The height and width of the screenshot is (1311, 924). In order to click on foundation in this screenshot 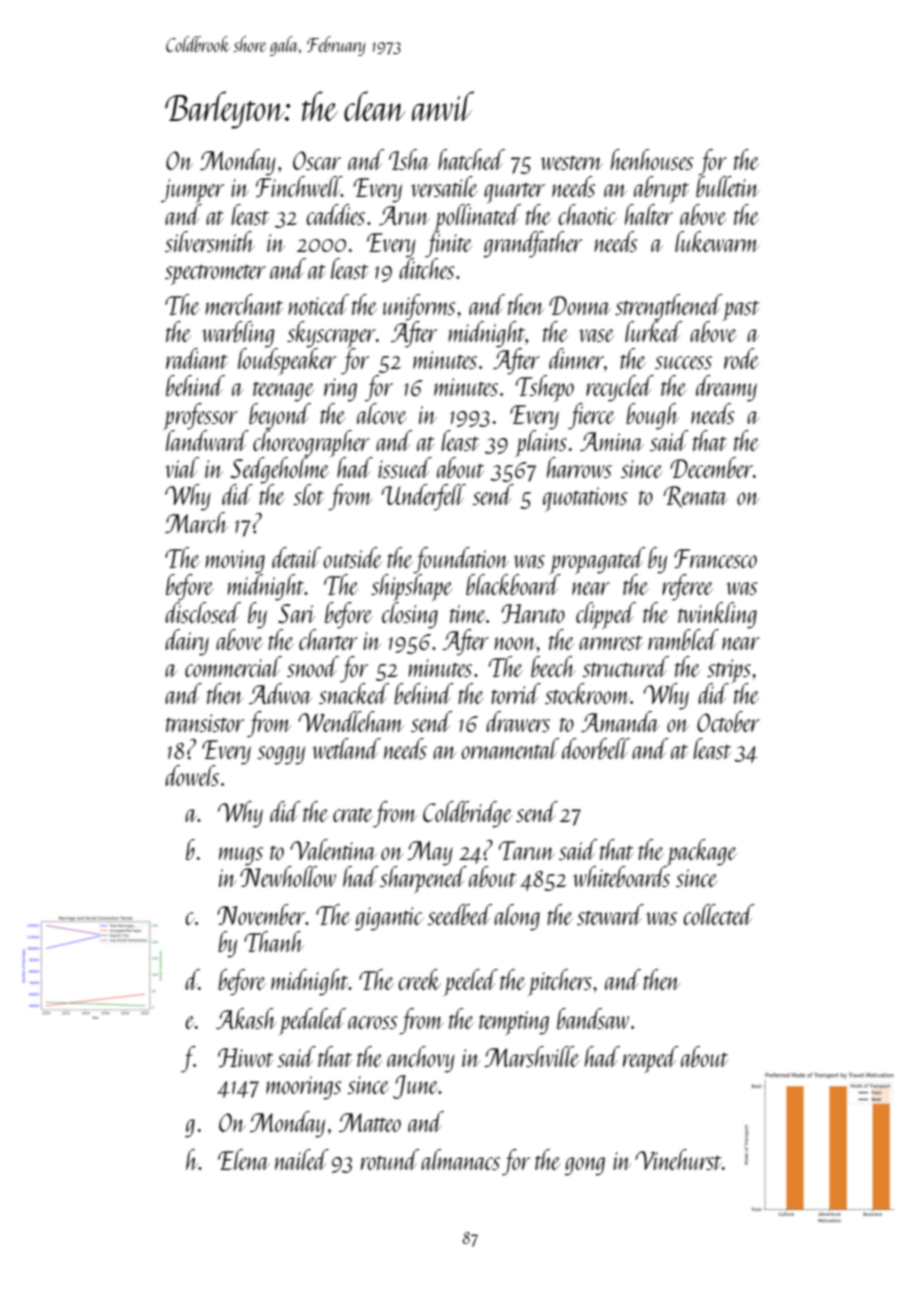, I will do `click(461, 560)`.
